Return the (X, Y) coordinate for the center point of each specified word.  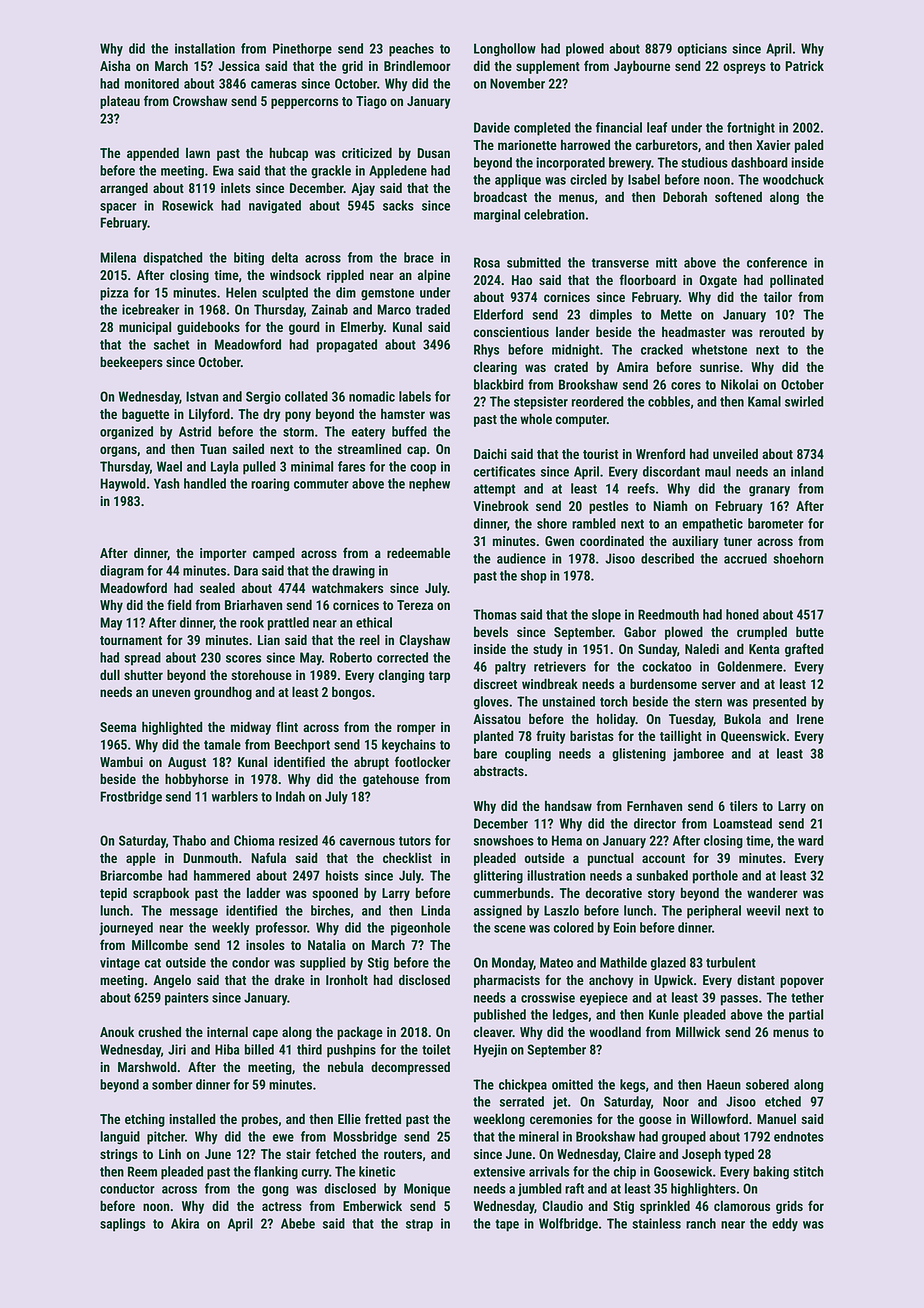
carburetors (667, 145)
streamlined (369, 448)
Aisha (115, 65)
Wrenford (660, 453)
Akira (185, 1223)
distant (756, 979)
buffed (409, 431)
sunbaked (662, 875)
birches (330, 910)
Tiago (371, 102)
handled (205, 483)
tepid (113, 894)
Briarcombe (131, 875)
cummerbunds (512, 892)
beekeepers (131, 363)
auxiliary (695, 542)
